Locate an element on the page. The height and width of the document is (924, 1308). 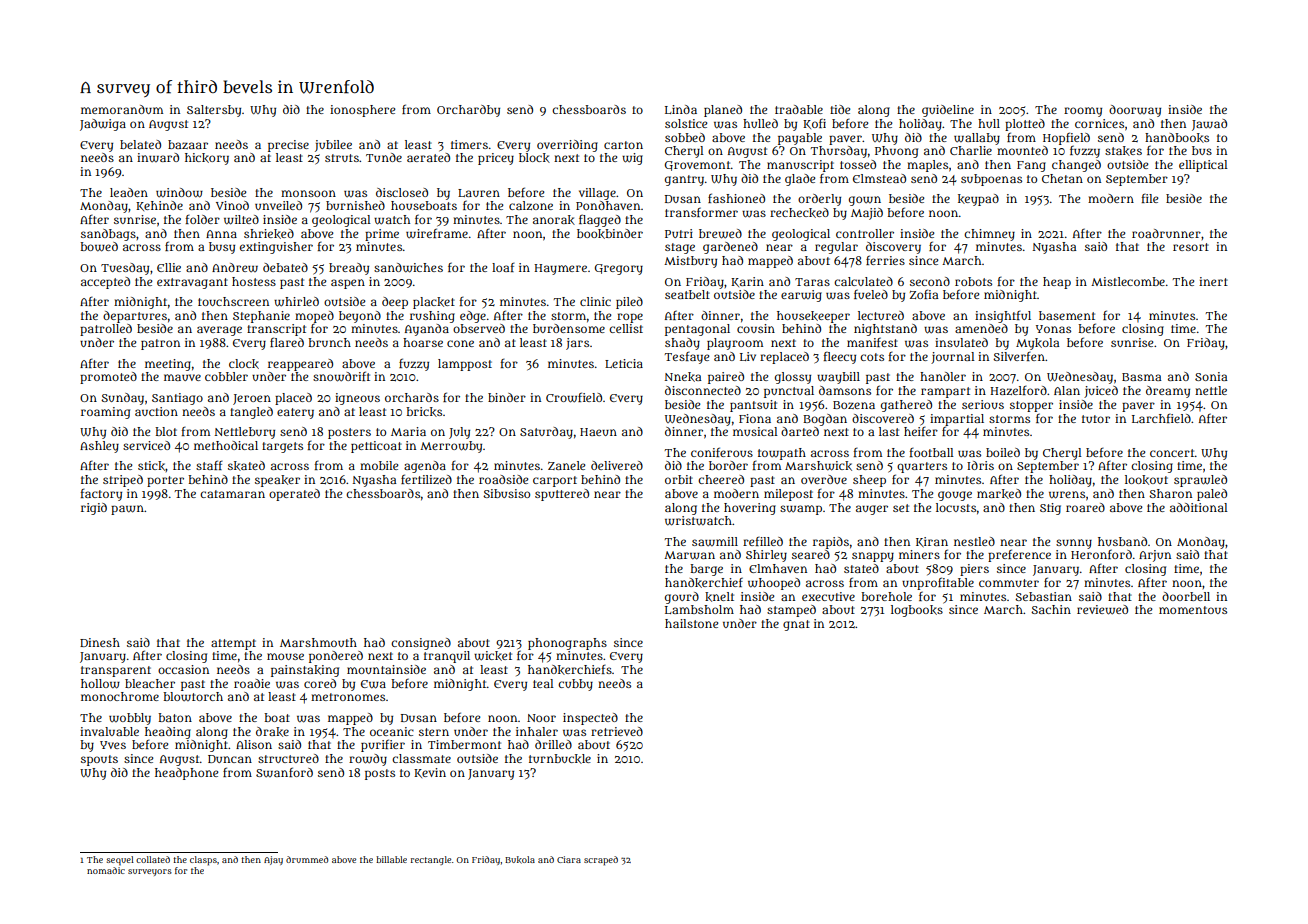
Saltersby is located at coordinates (214, 111).
